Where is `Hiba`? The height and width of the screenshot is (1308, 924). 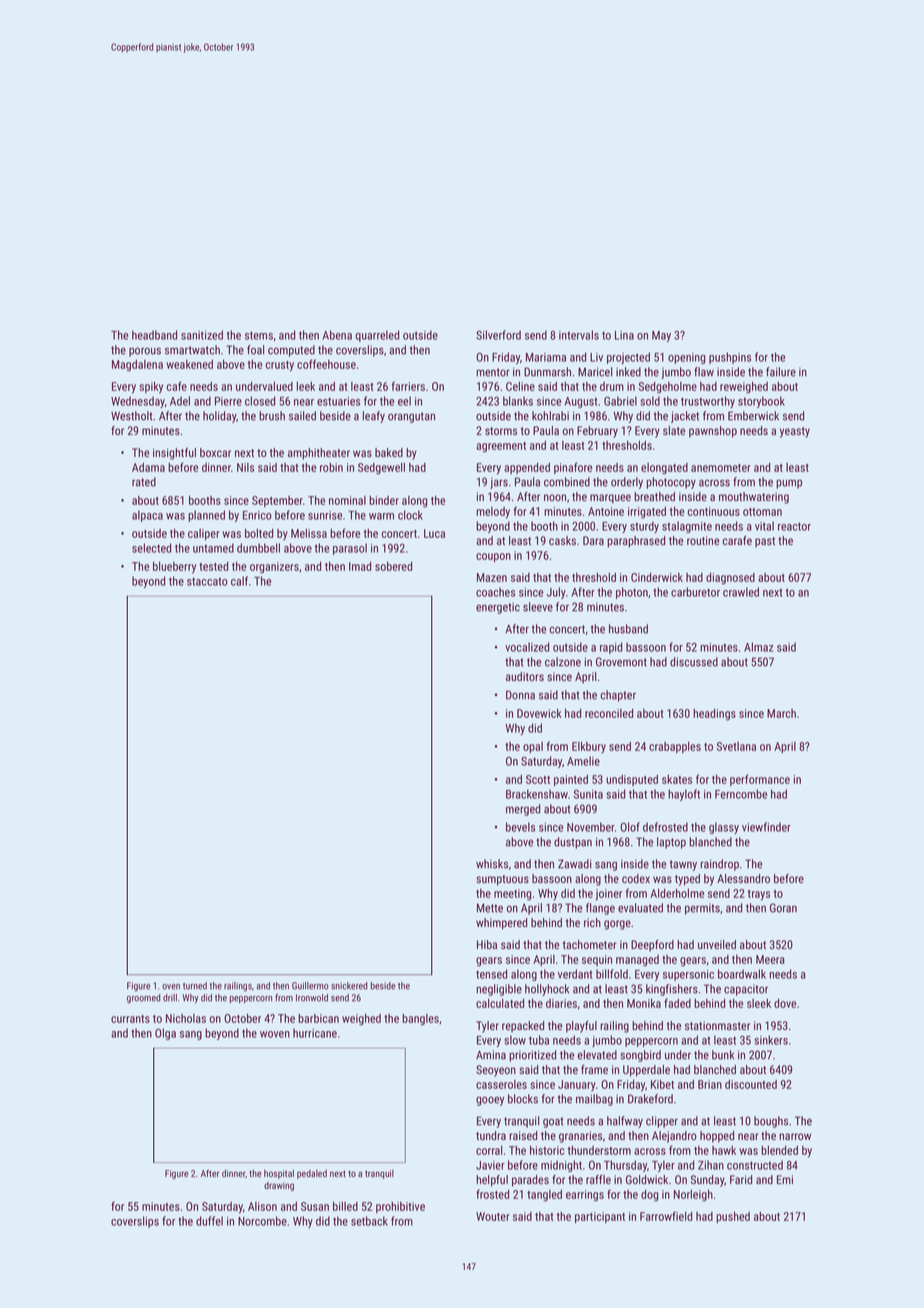 Hiba is located at coordinates (487, 944).
